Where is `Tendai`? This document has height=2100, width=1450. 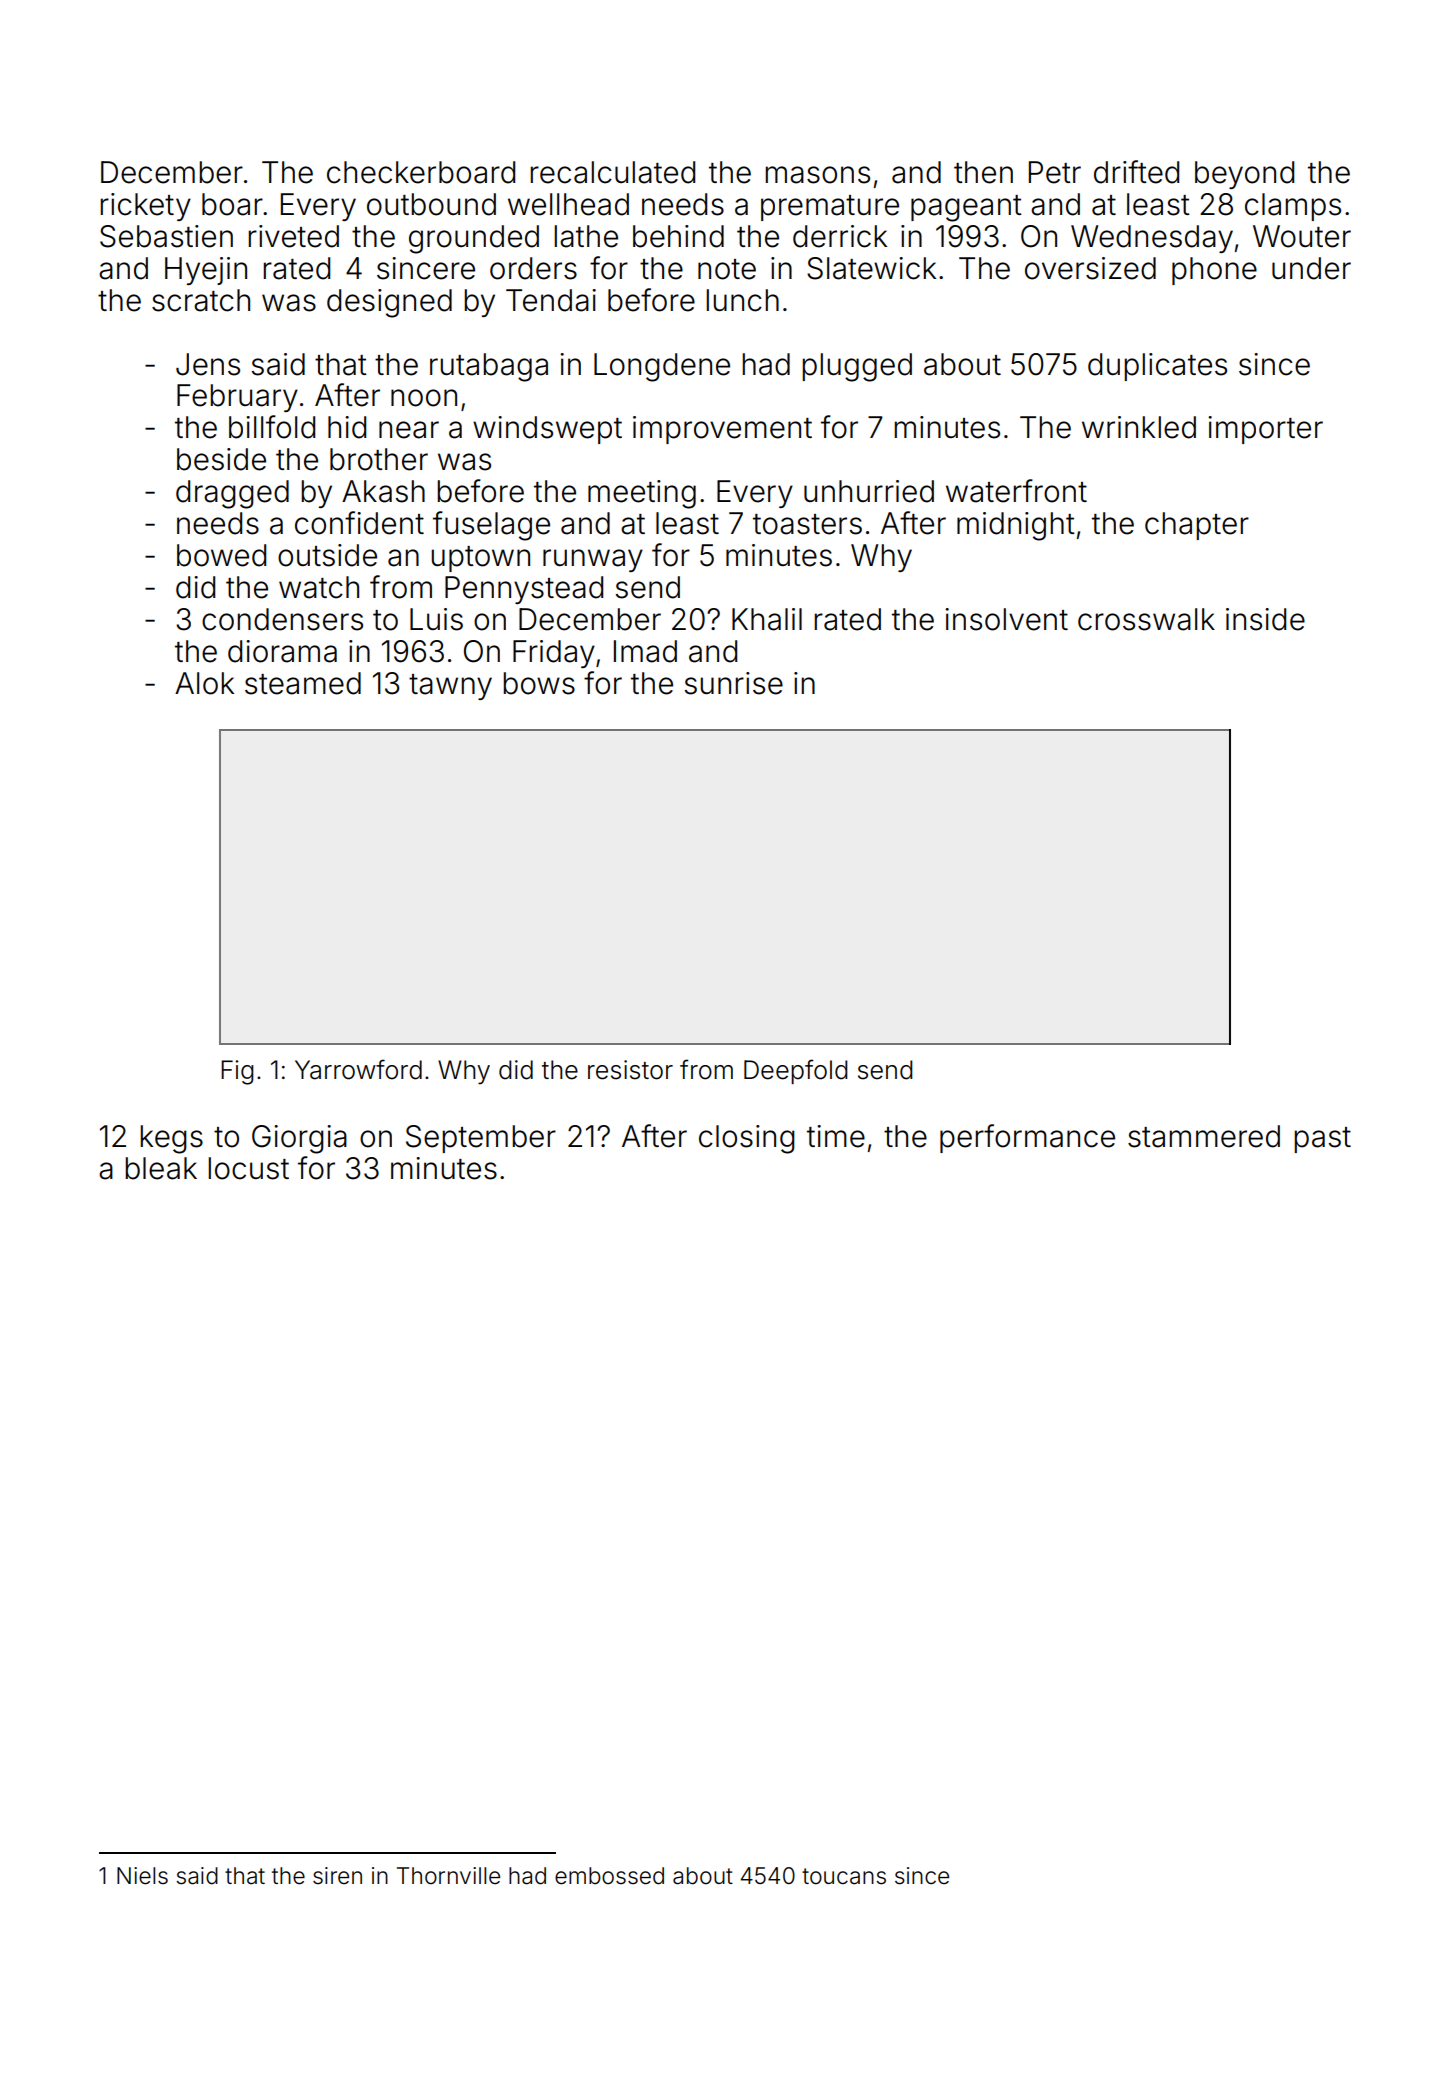
Tendai is located at coordinates (551, 300).
